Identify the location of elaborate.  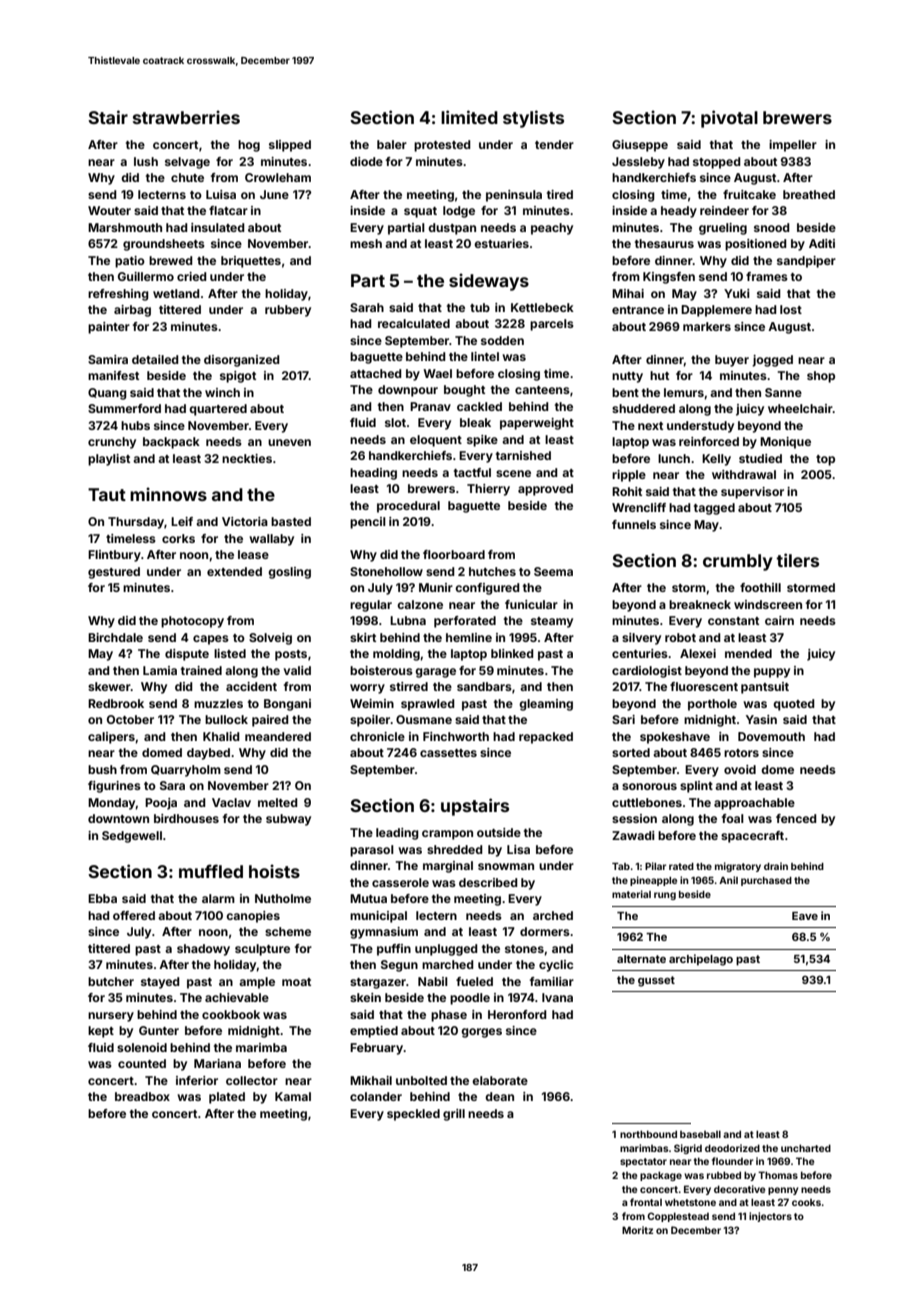
(500, 1080).
